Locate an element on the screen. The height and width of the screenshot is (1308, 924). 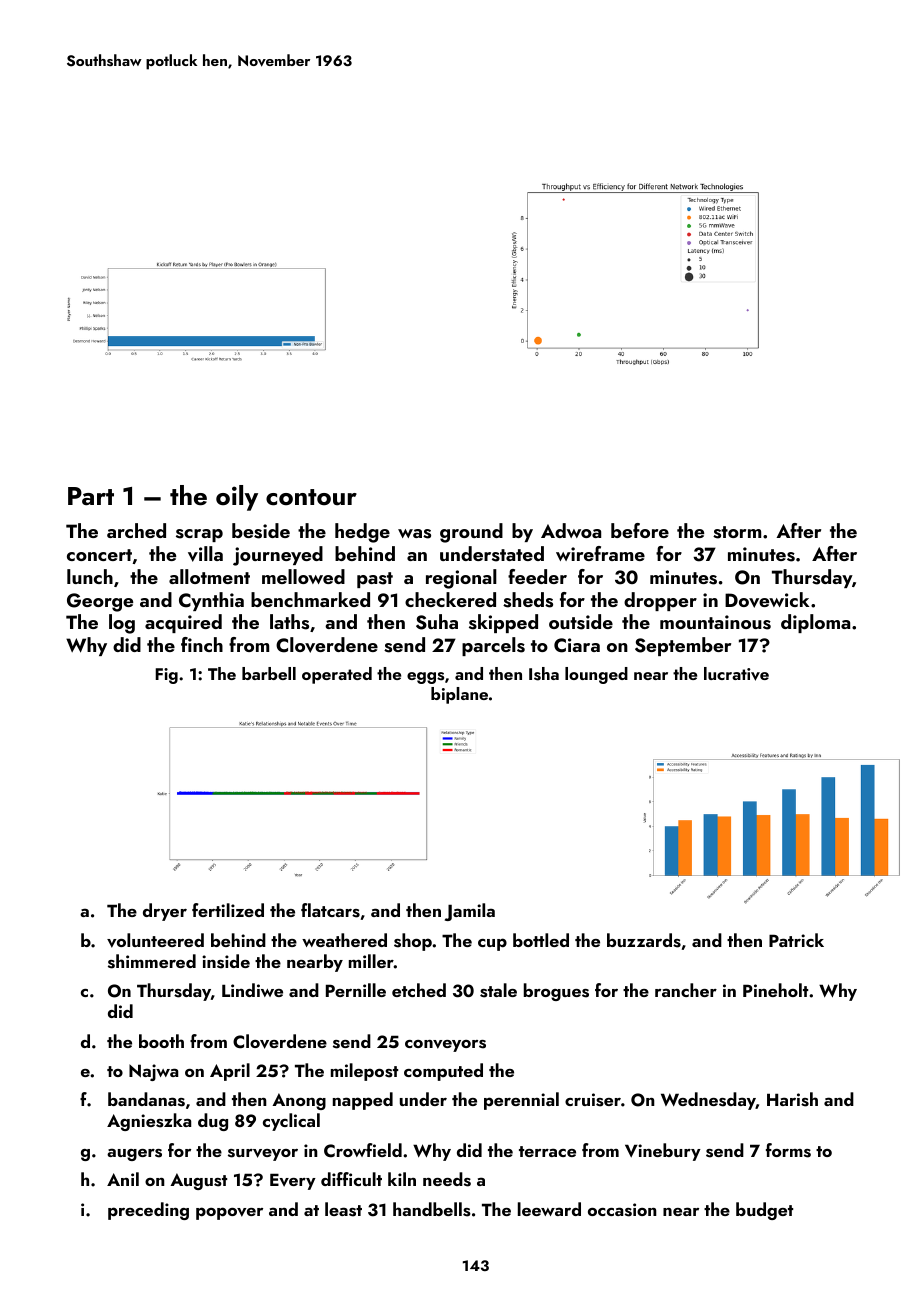
napped is located at coordinates (363, 1101).
